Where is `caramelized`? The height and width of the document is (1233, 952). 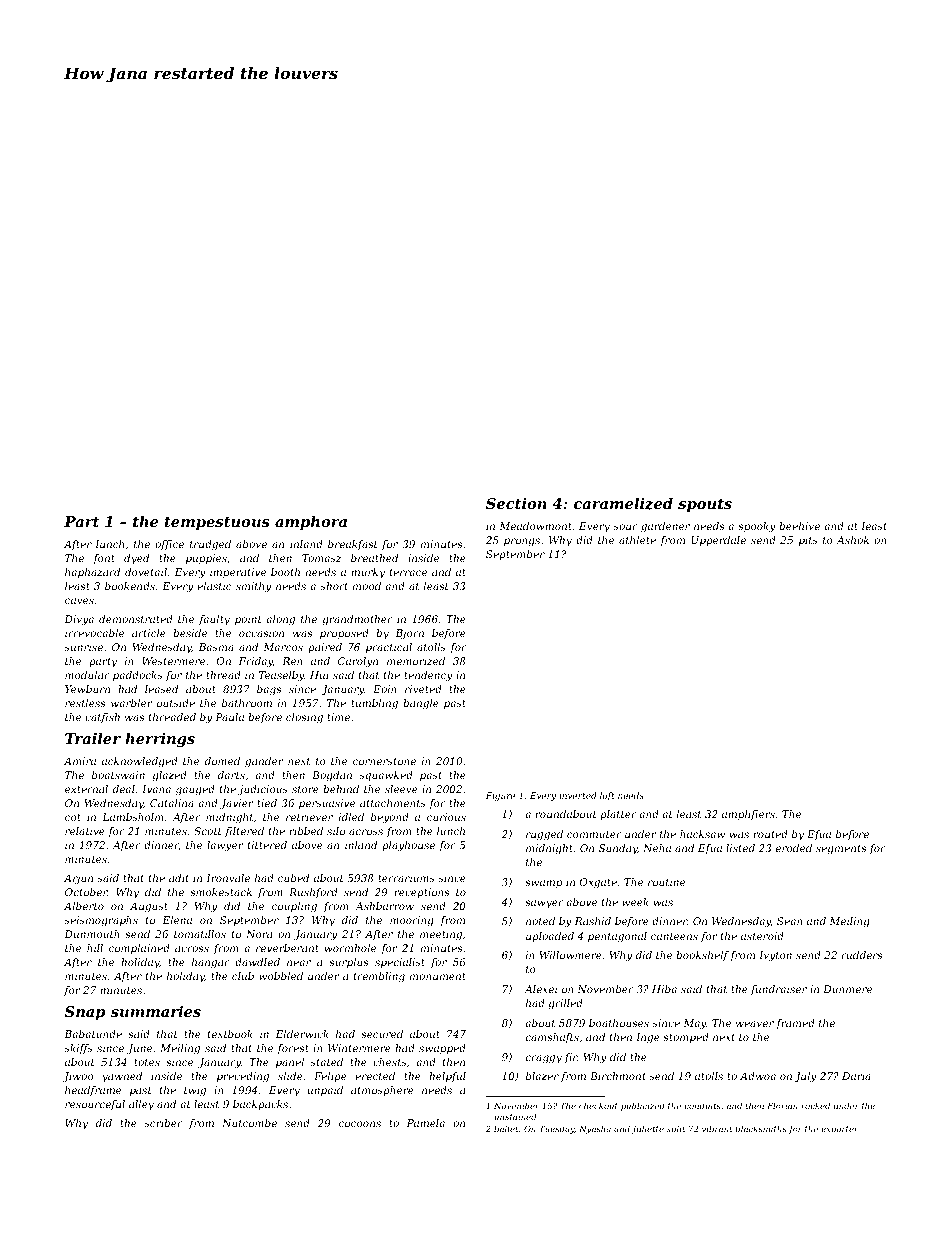
caramelized is located at coordinates (623, 504).
